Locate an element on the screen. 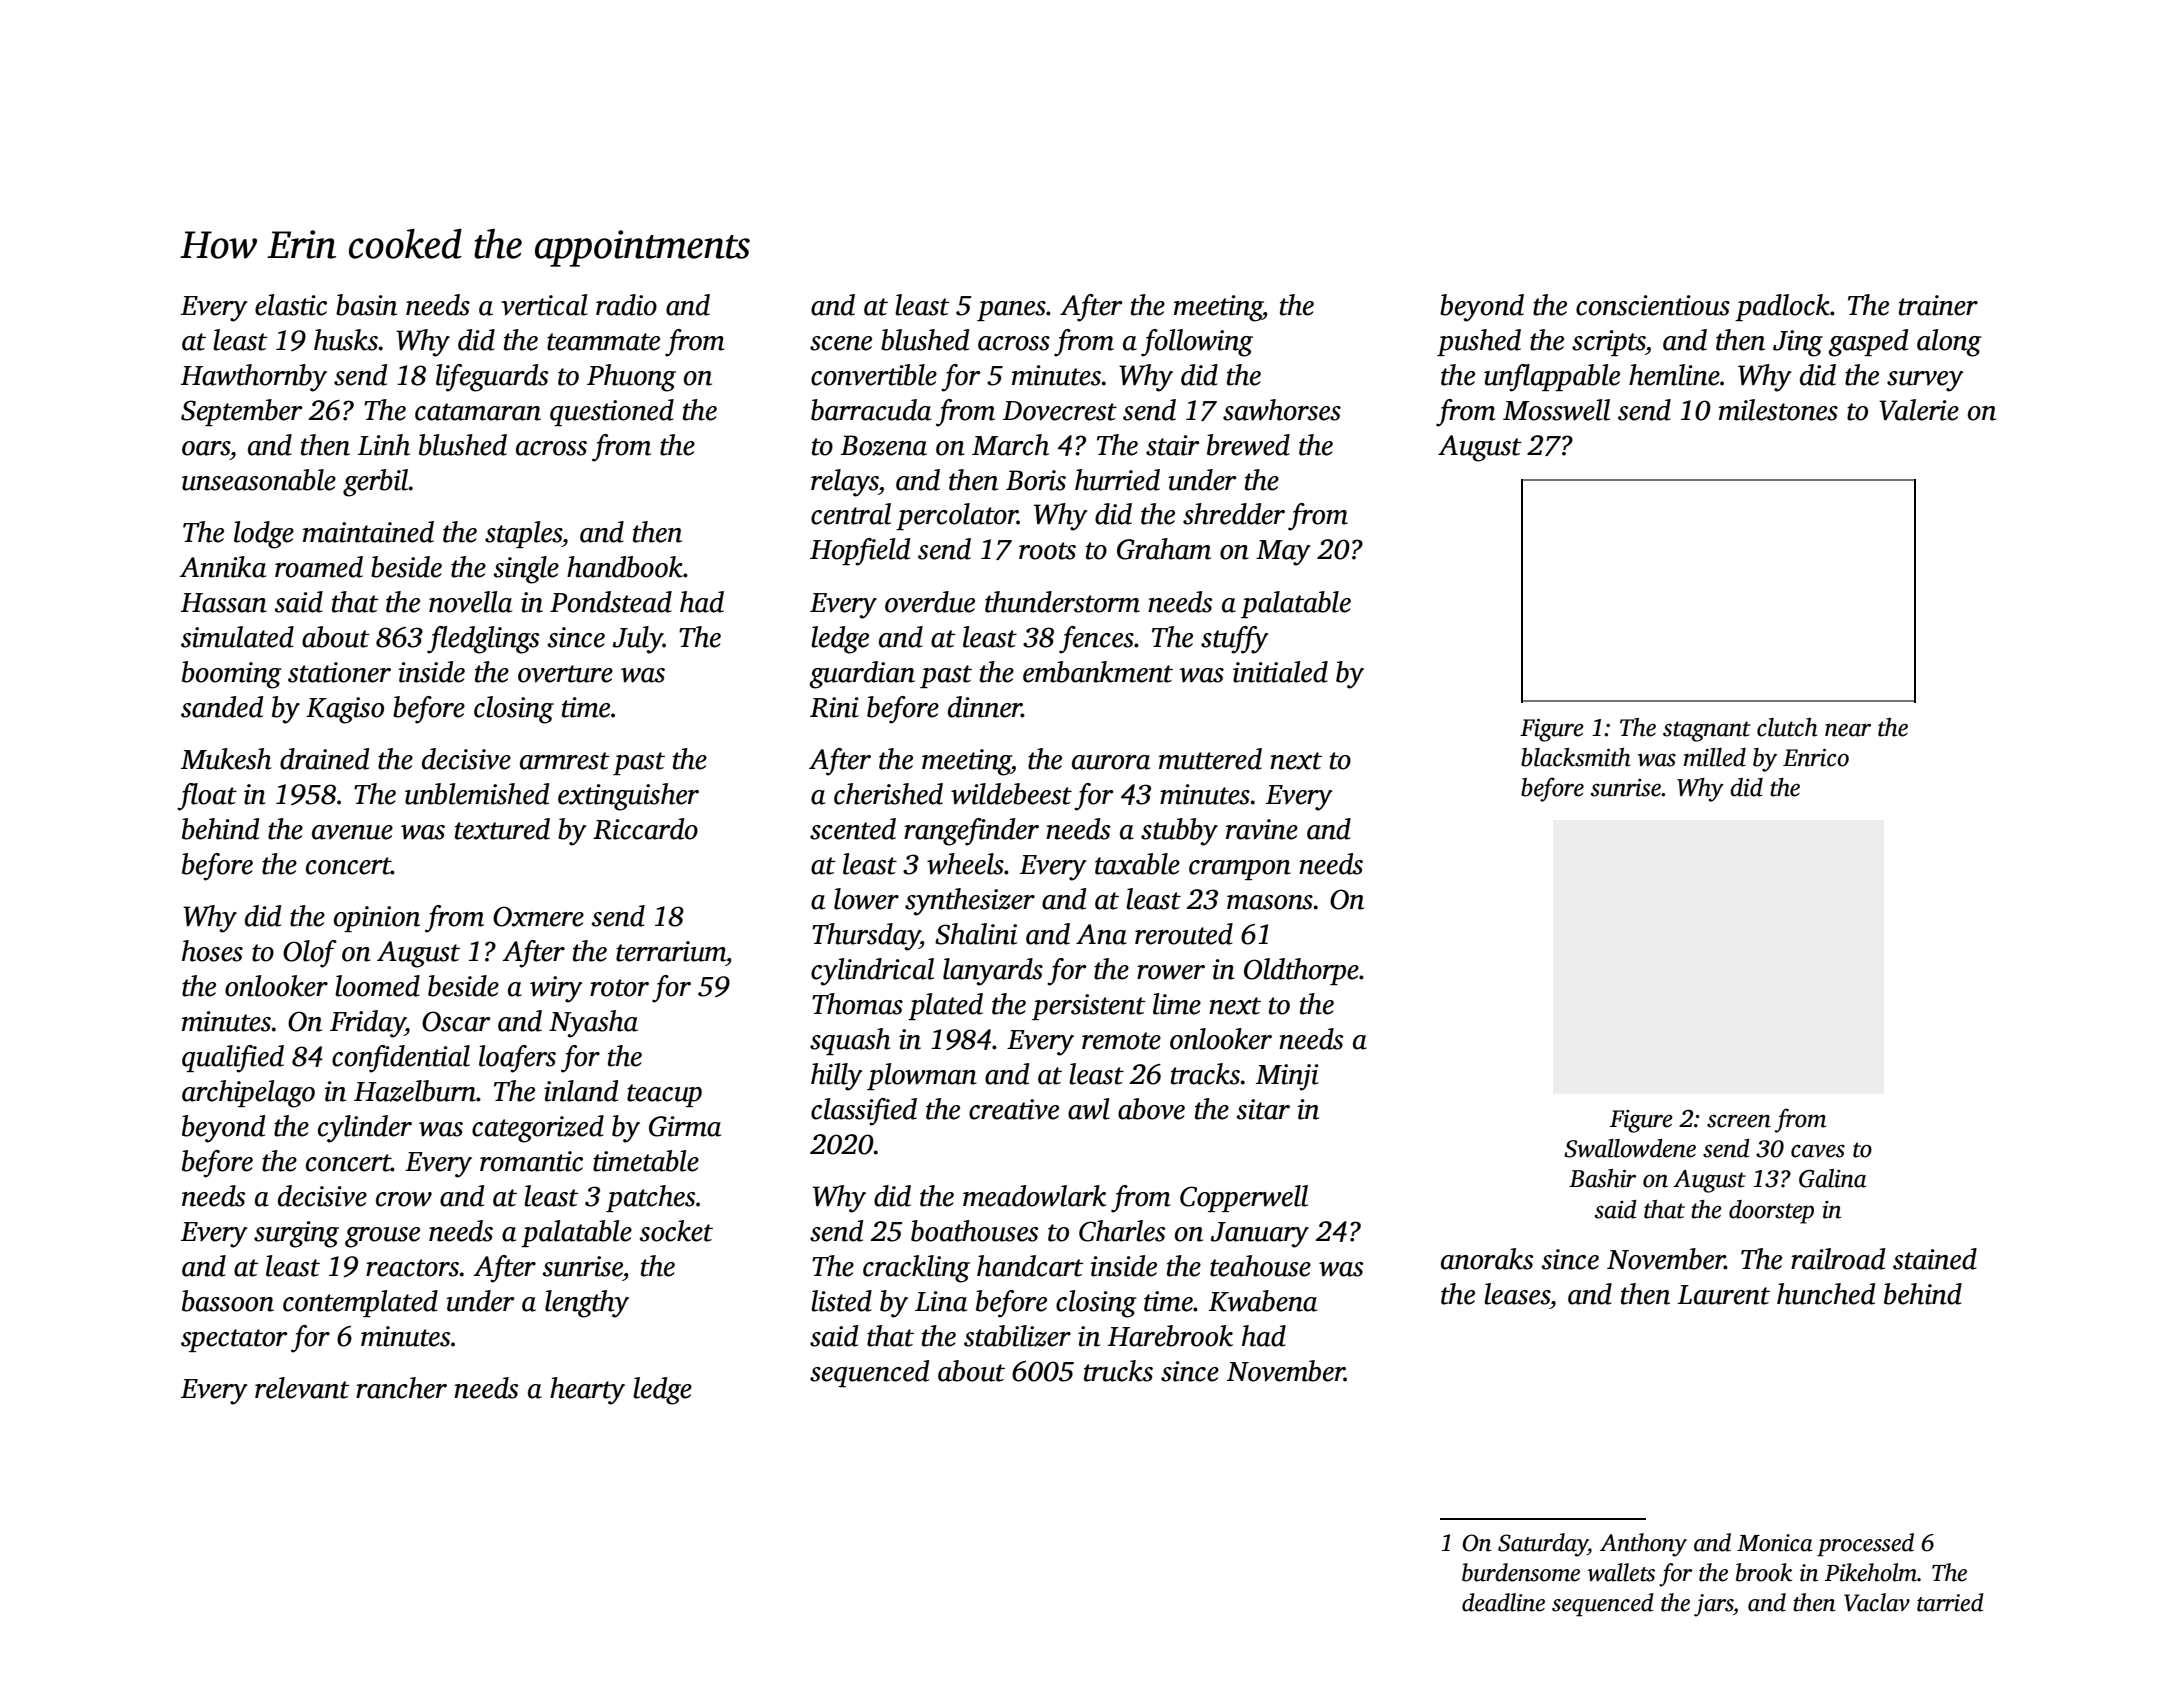  elastic is located at coordinates (291, 305).
